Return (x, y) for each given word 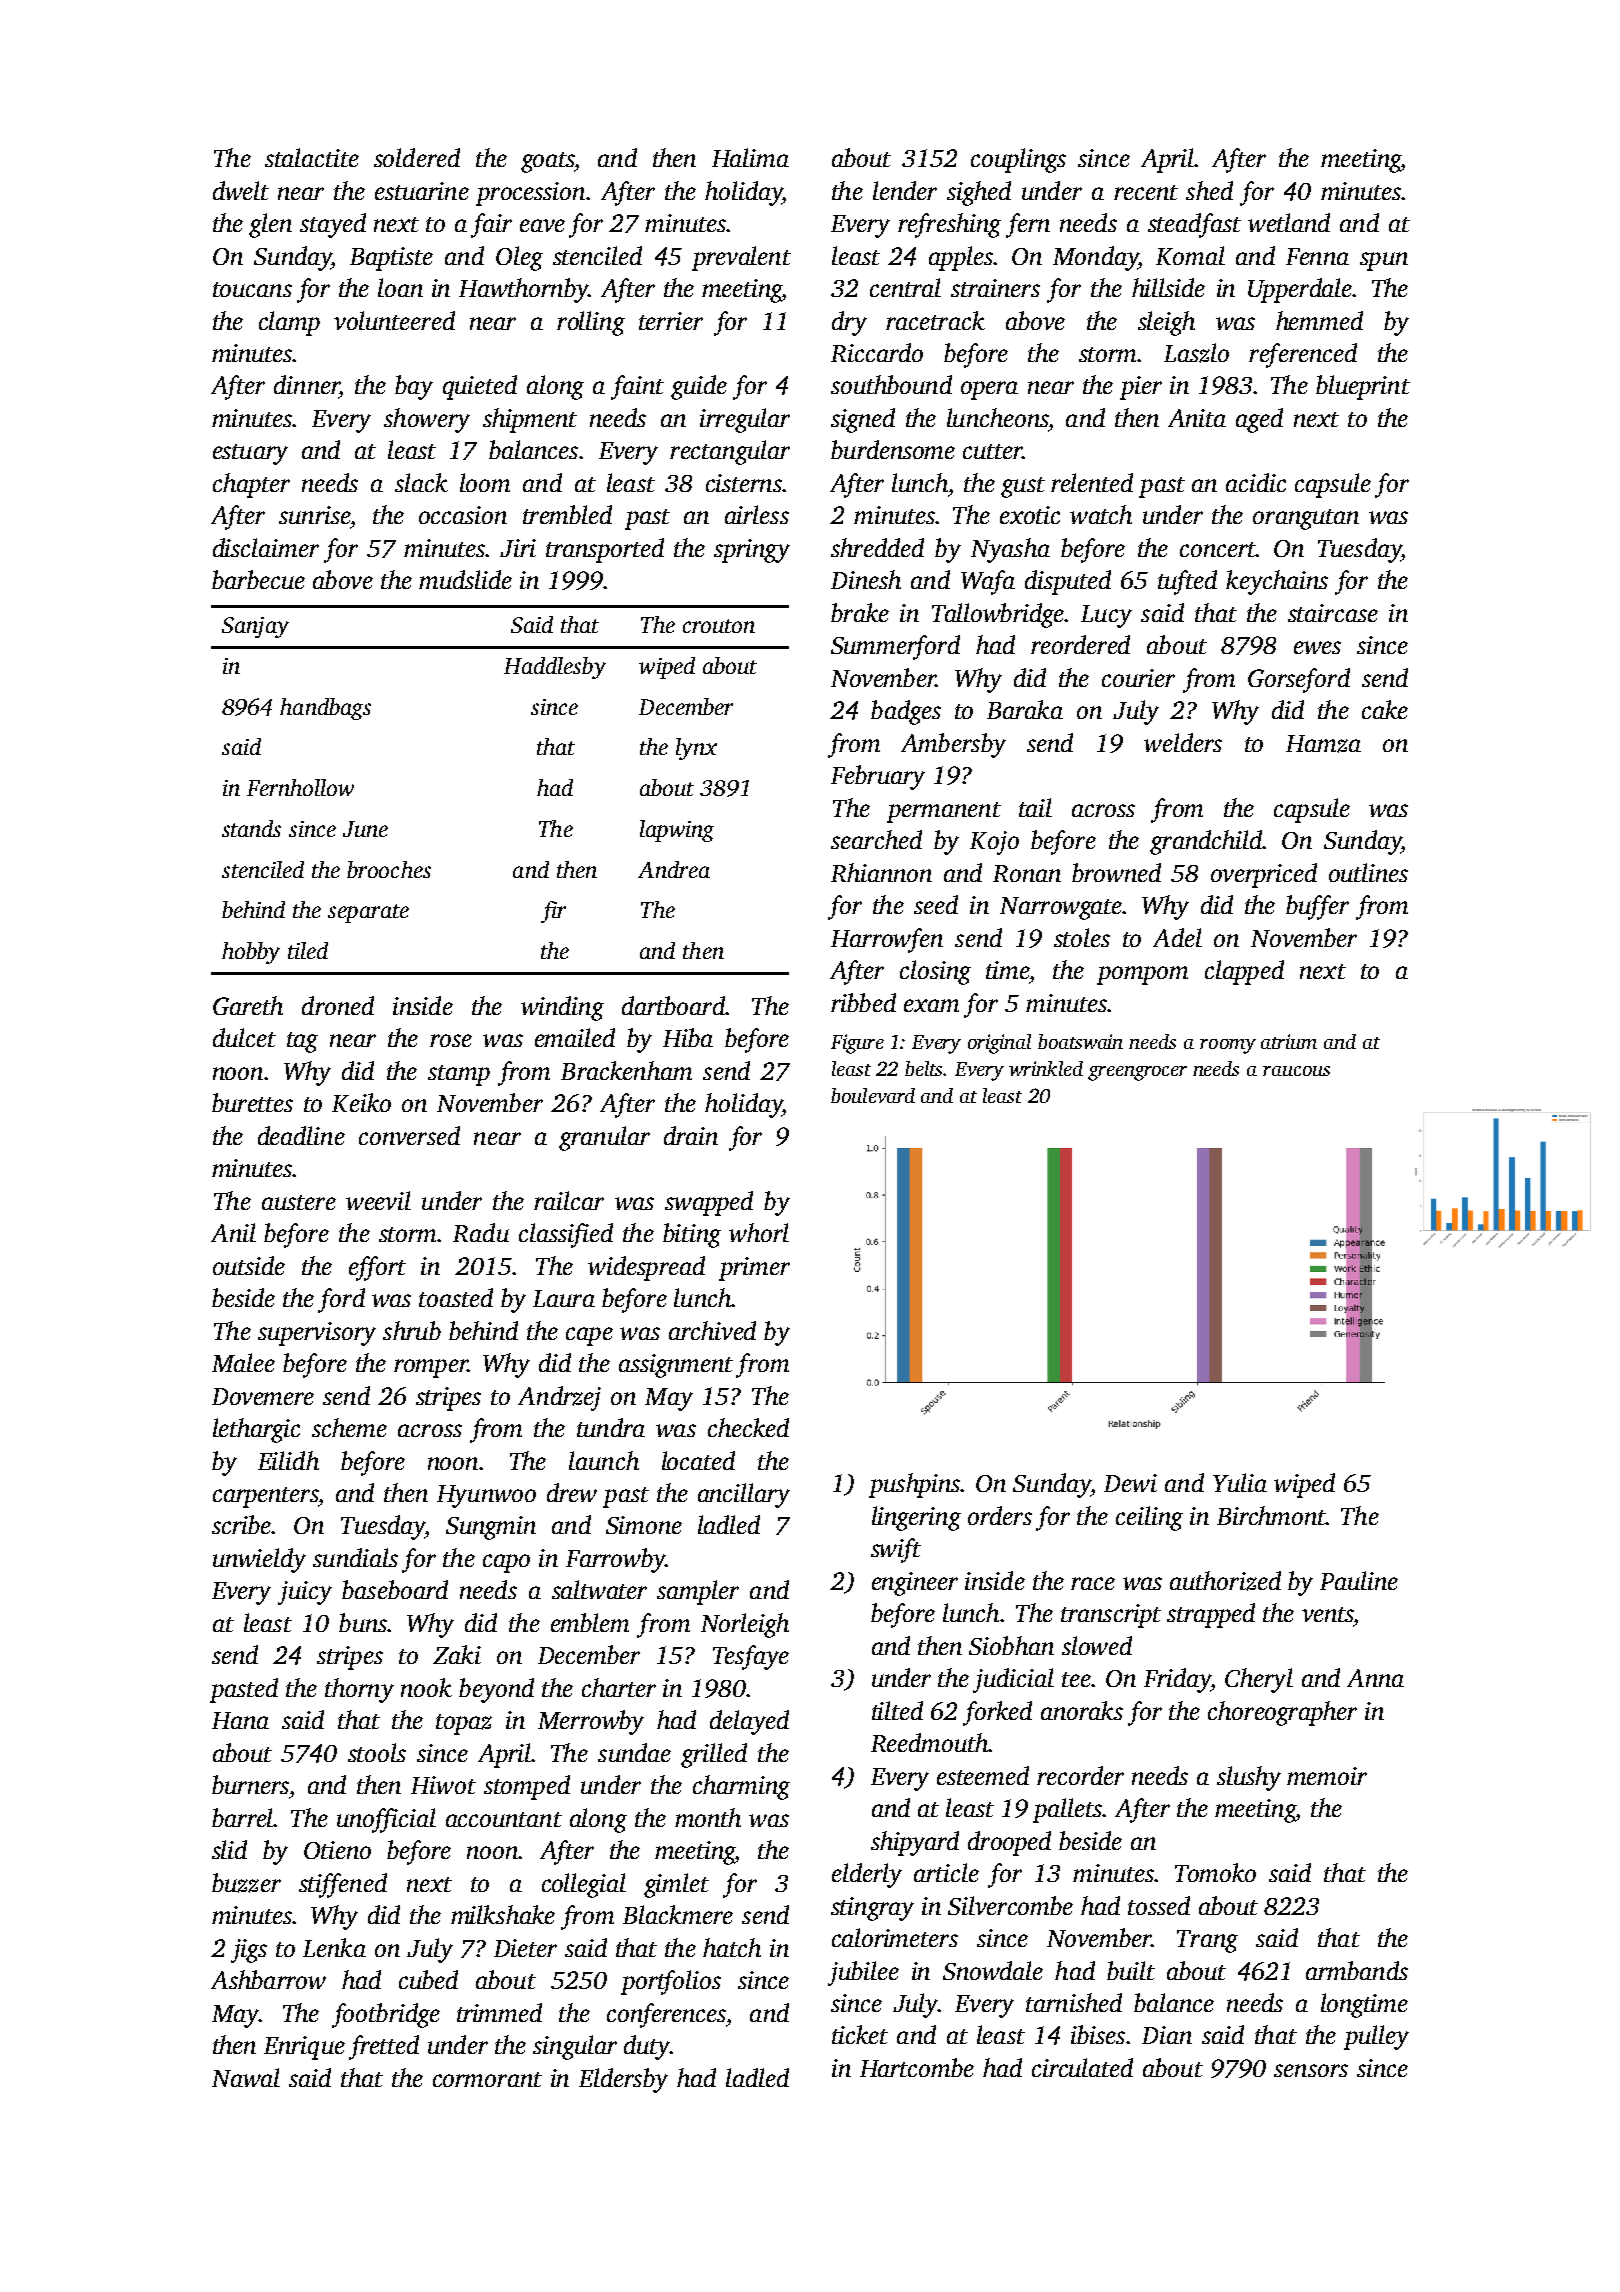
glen (270, 225)
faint (637, 387)
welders (1183, 742)
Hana (240, 1720)
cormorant (487, 2079)
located (698, 1460)
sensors (1311, 2070)
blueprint (1363, 387)
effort (377, 1268)
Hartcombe (917, 2067)
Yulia (1240, 1482)
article (946, 1872)
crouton (719, 626)
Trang (1207, 1941)
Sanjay (255, 627)
